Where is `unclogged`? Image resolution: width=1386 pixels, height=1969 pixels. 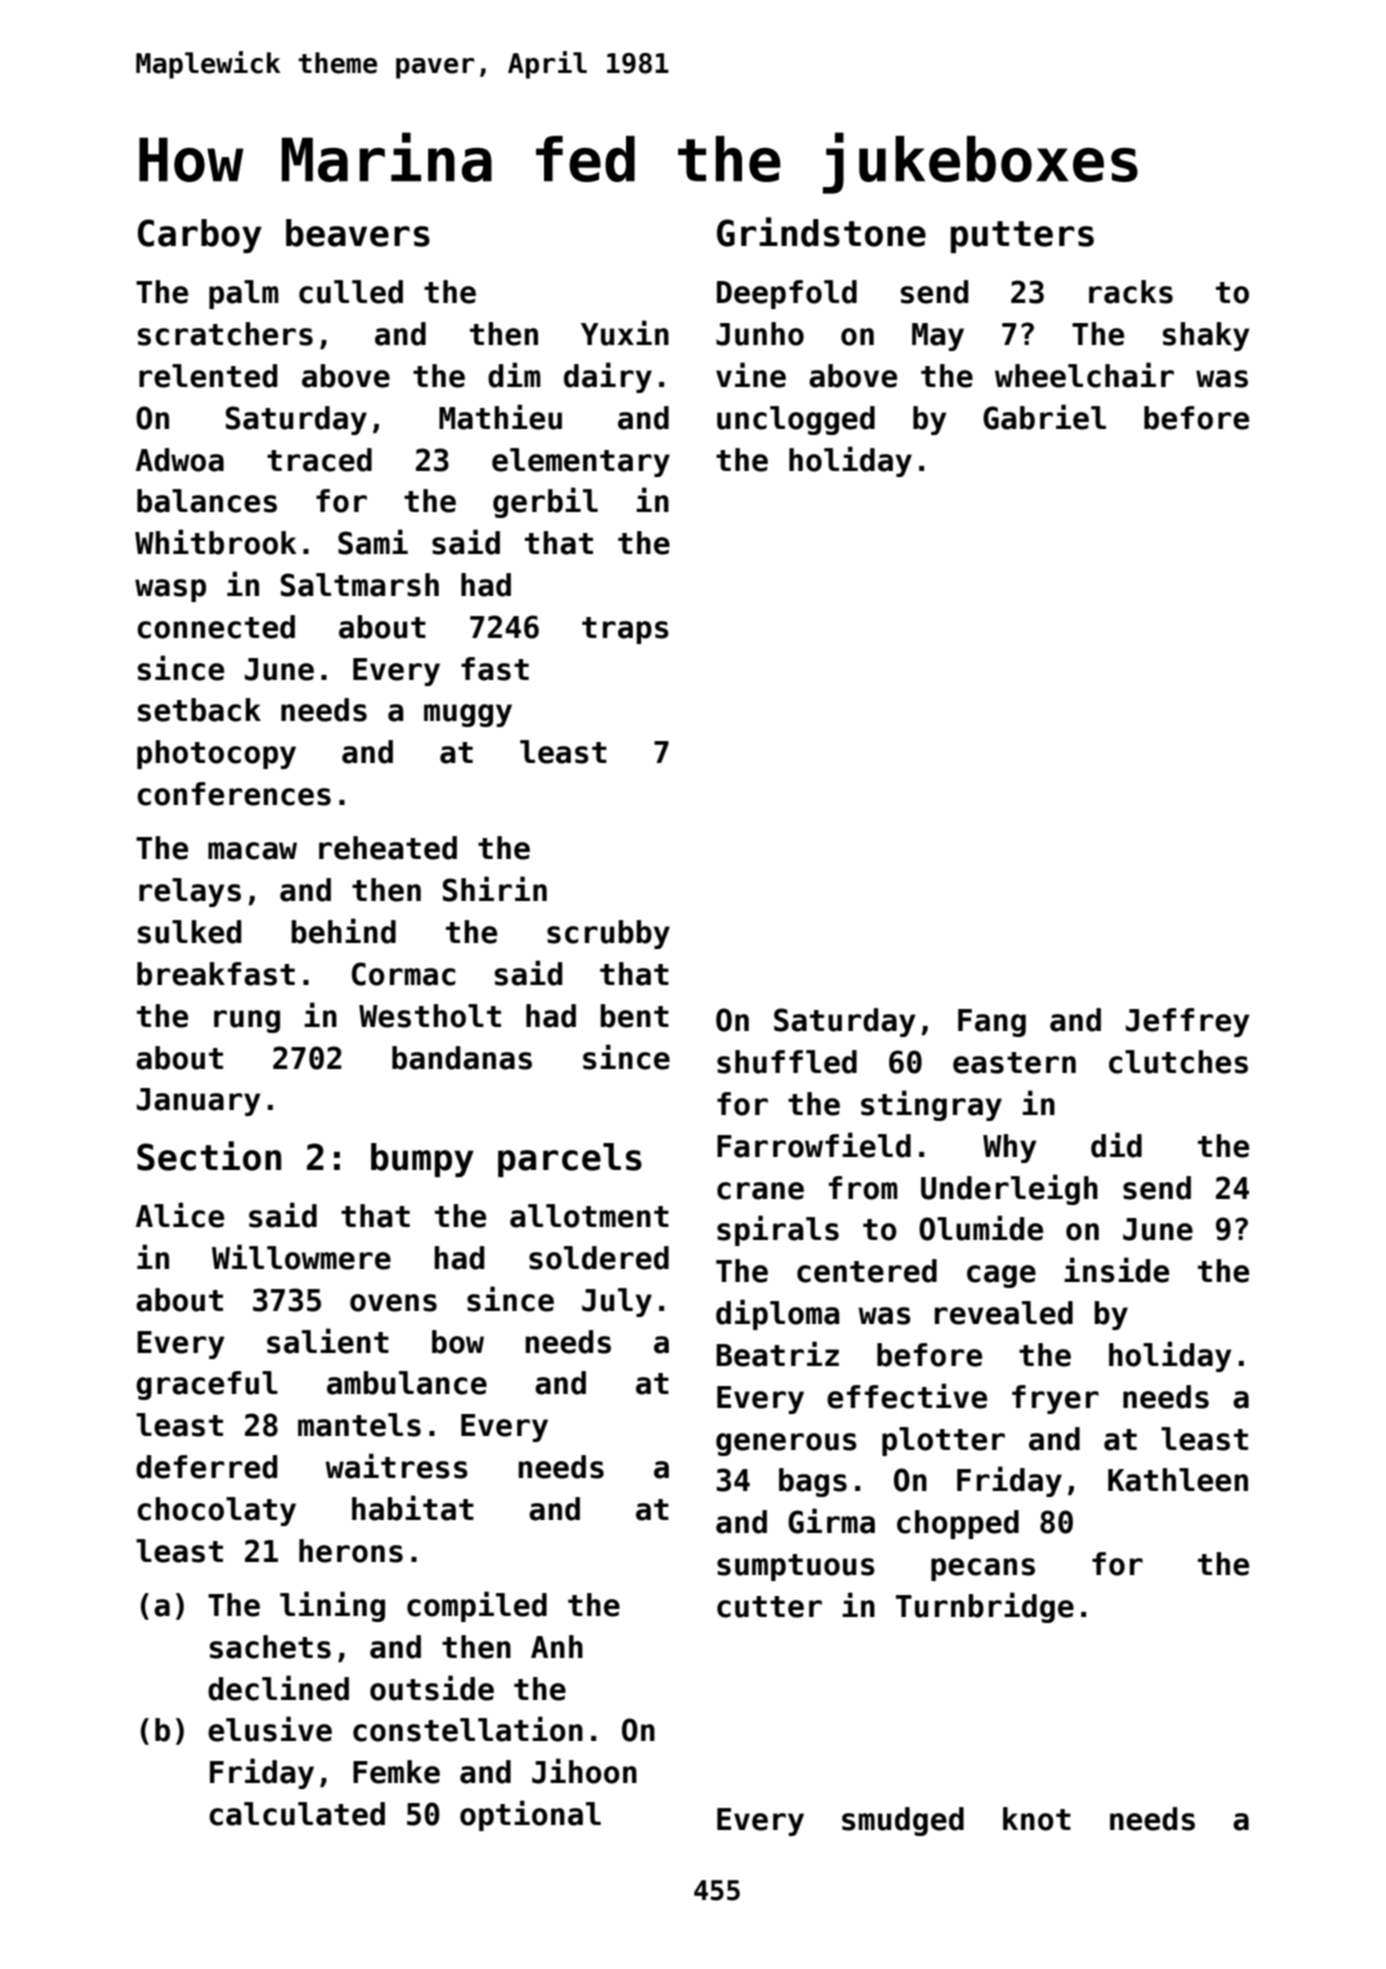 unclogged is located at coordinates (796, 420).
